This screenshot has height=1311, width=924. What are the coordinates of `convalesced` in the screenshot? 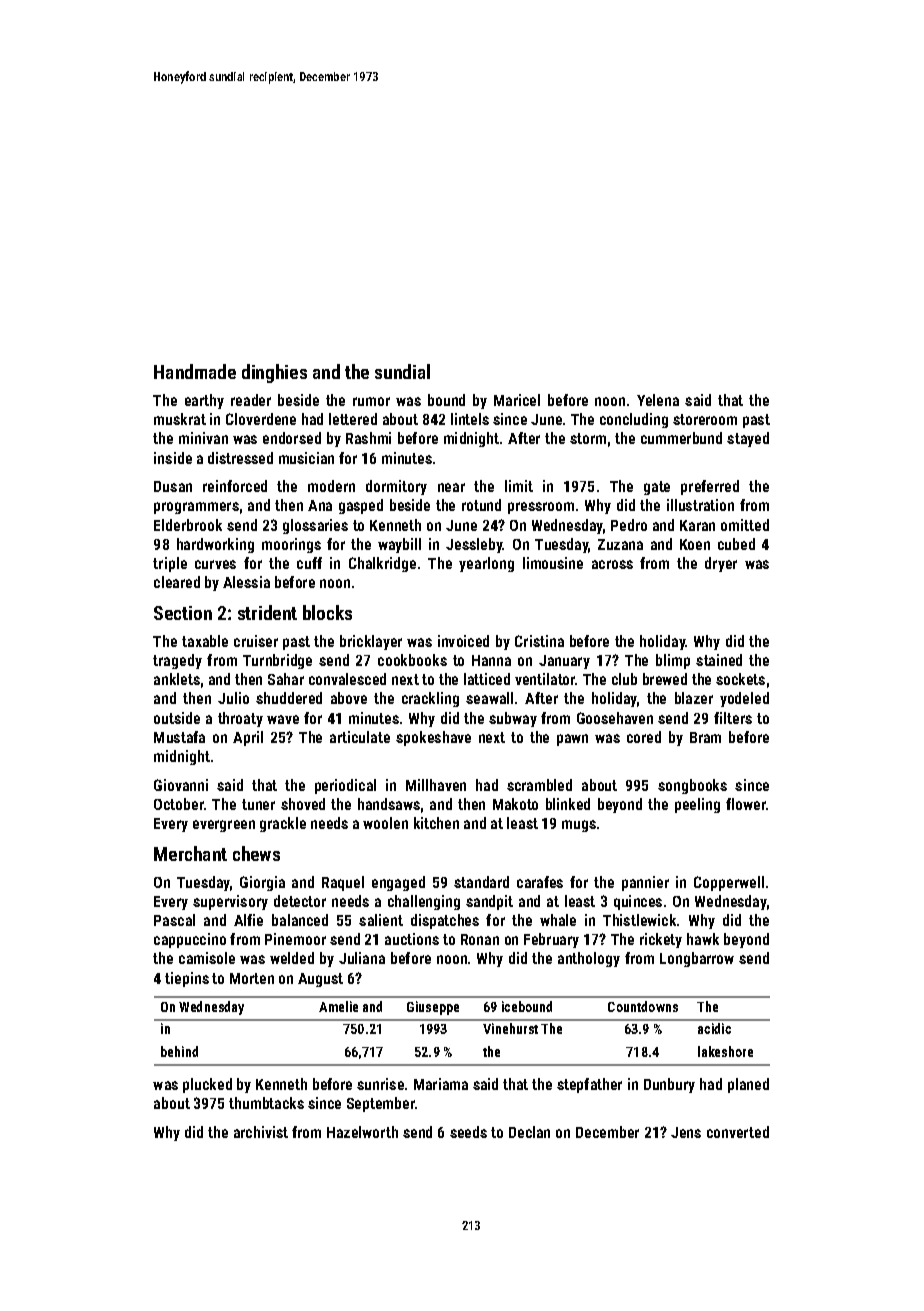 It's located at (347, 679).
